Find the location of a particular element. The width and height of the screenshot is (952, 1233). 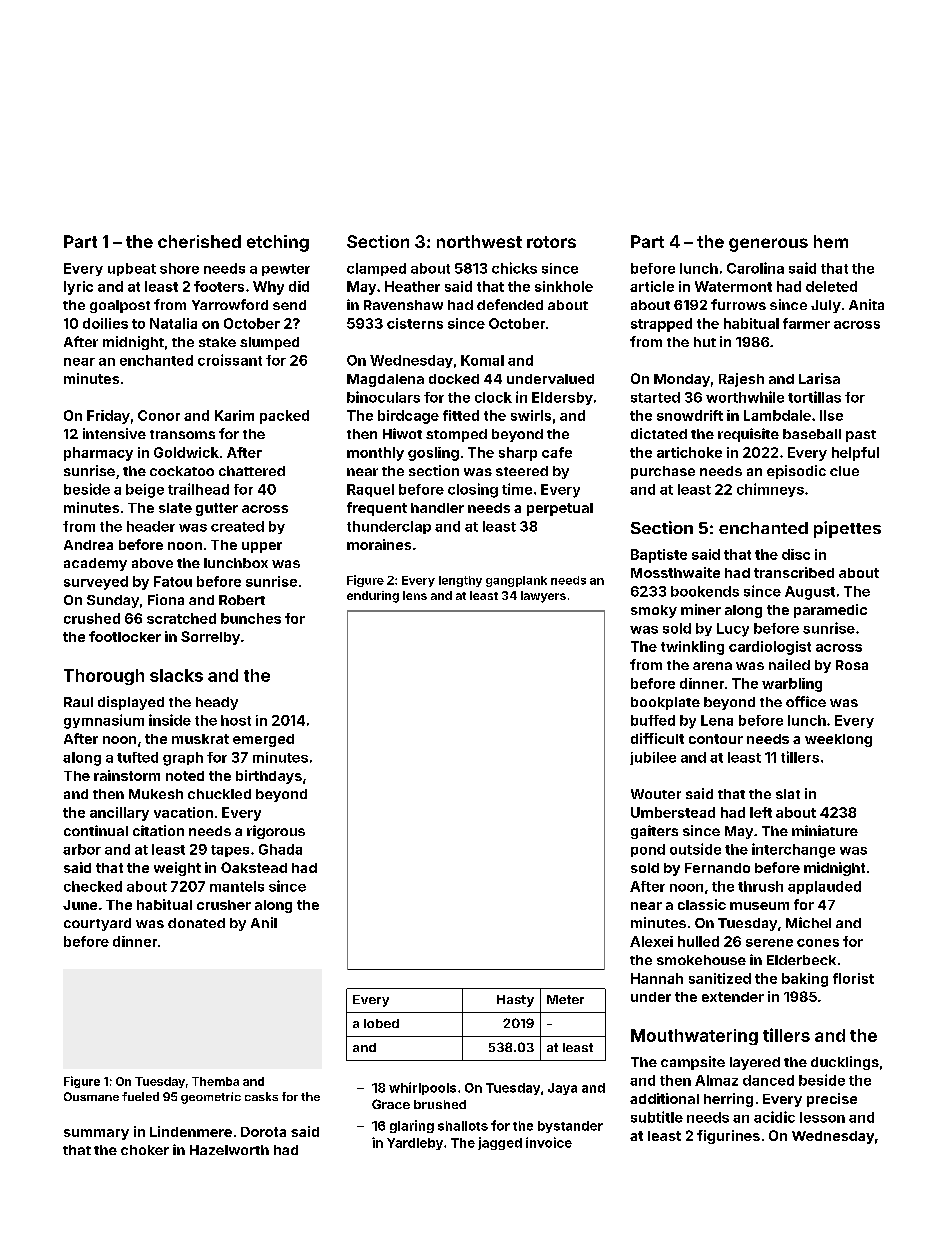

miniature is located at coordinates (825, 830).
